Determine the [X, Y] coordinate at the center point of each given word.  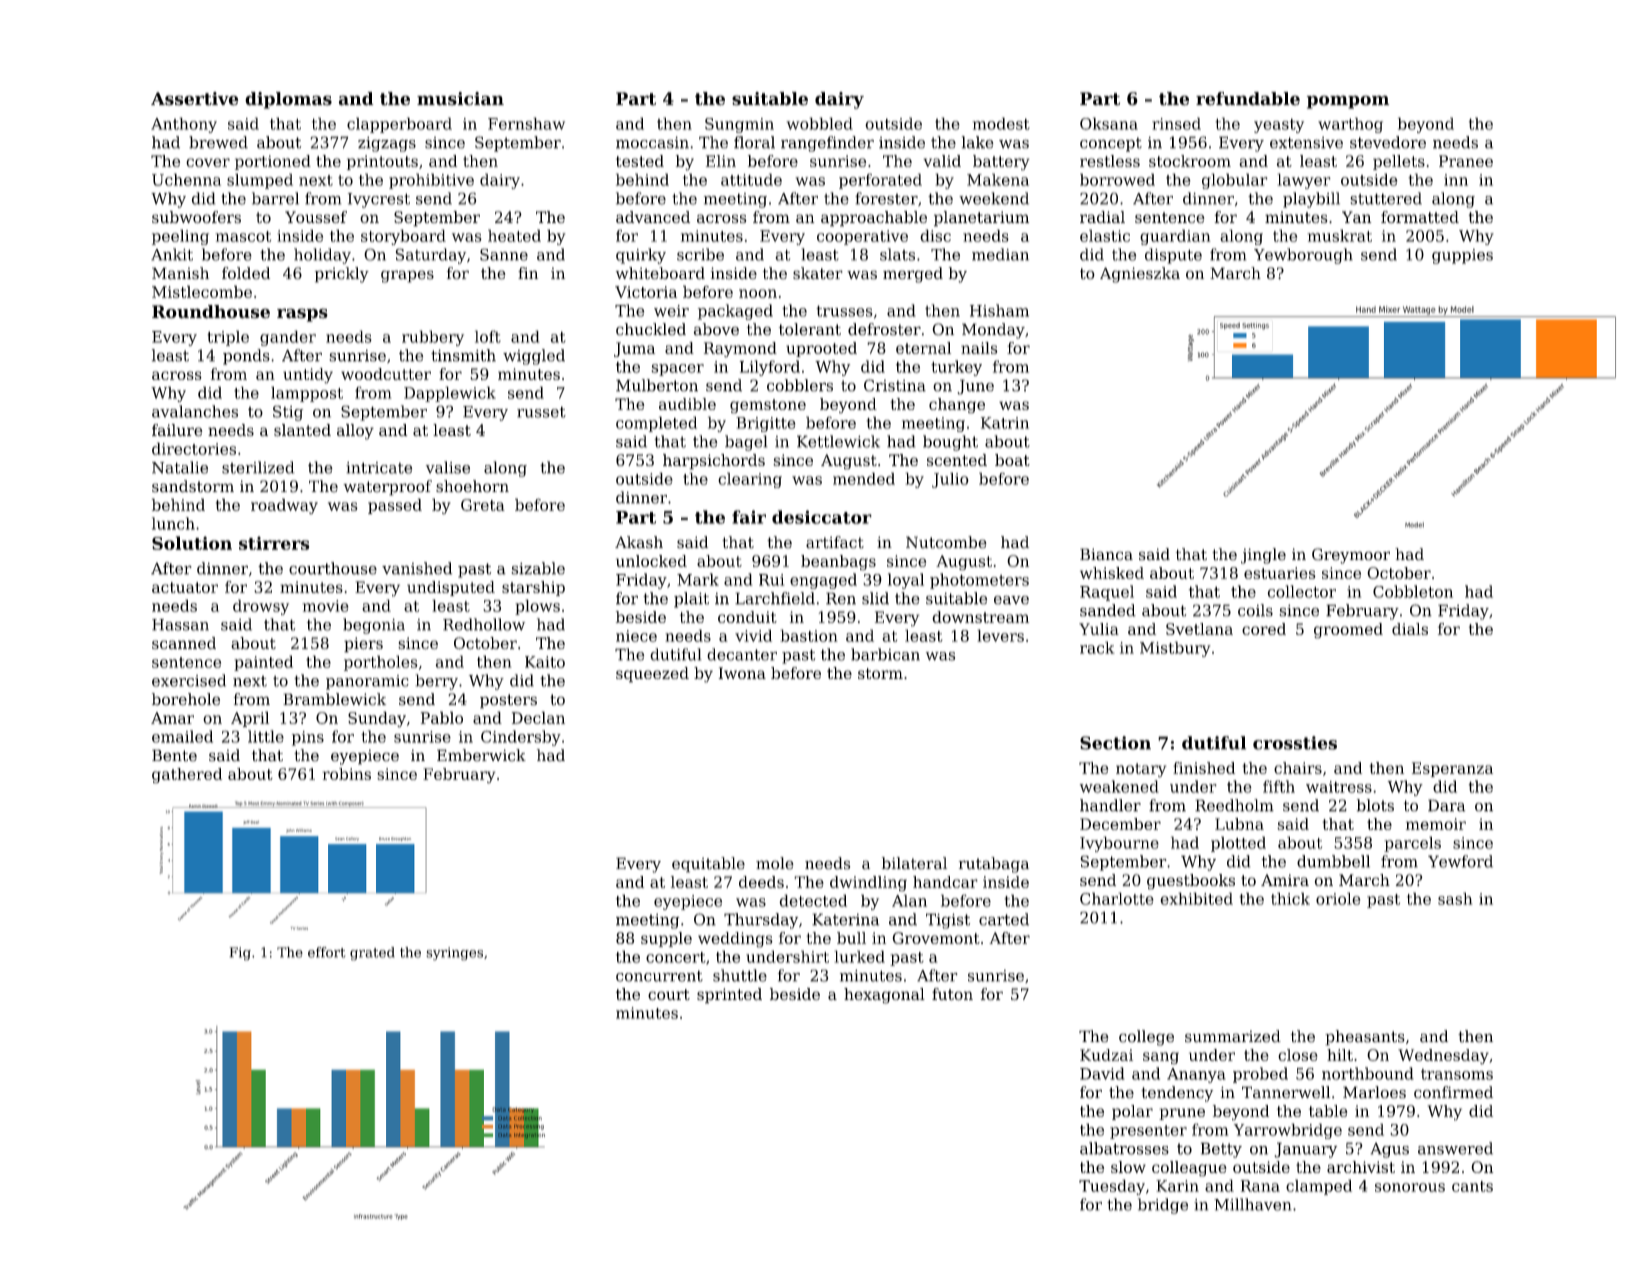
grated [372, 954]
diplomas [288, 100]
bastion [809, 635]
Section [1115, 743]
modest [1001, 123]
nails [979, 348]
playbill [1311, 200]
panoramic [367, 682]
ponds [246, 357]
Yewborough [1303, 256]
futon [952, 994]
